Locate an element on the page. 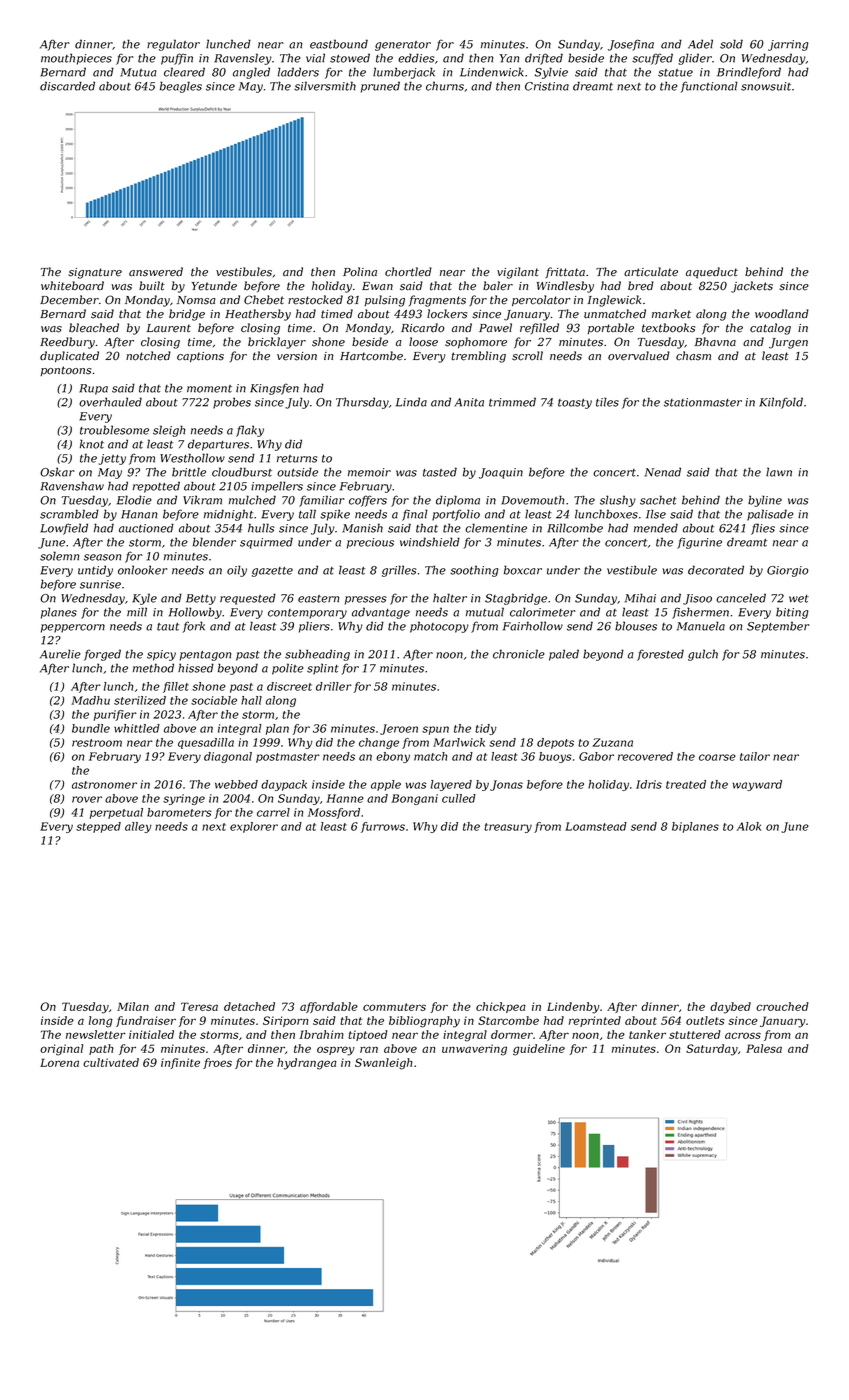 Image resolution: width=849 pixels, height=1400 pixels. Idris is located at coordinates (649, 784).
